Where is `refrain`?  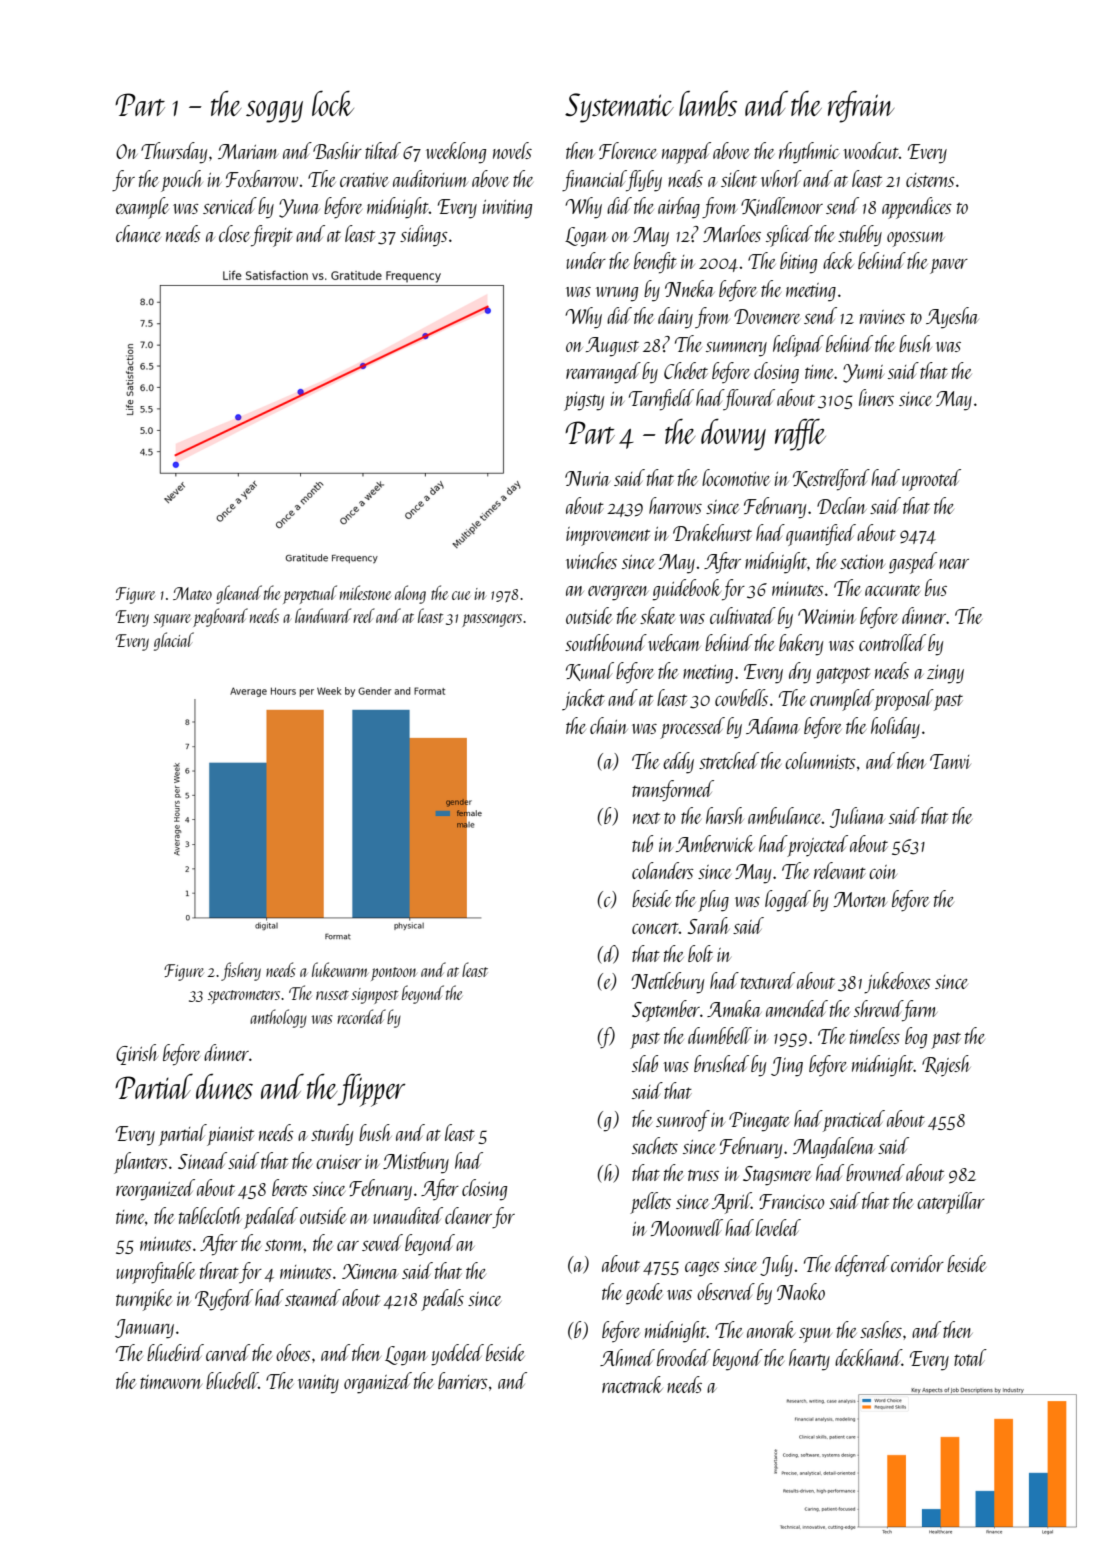
refrain is located at coordinates (861, 107).
